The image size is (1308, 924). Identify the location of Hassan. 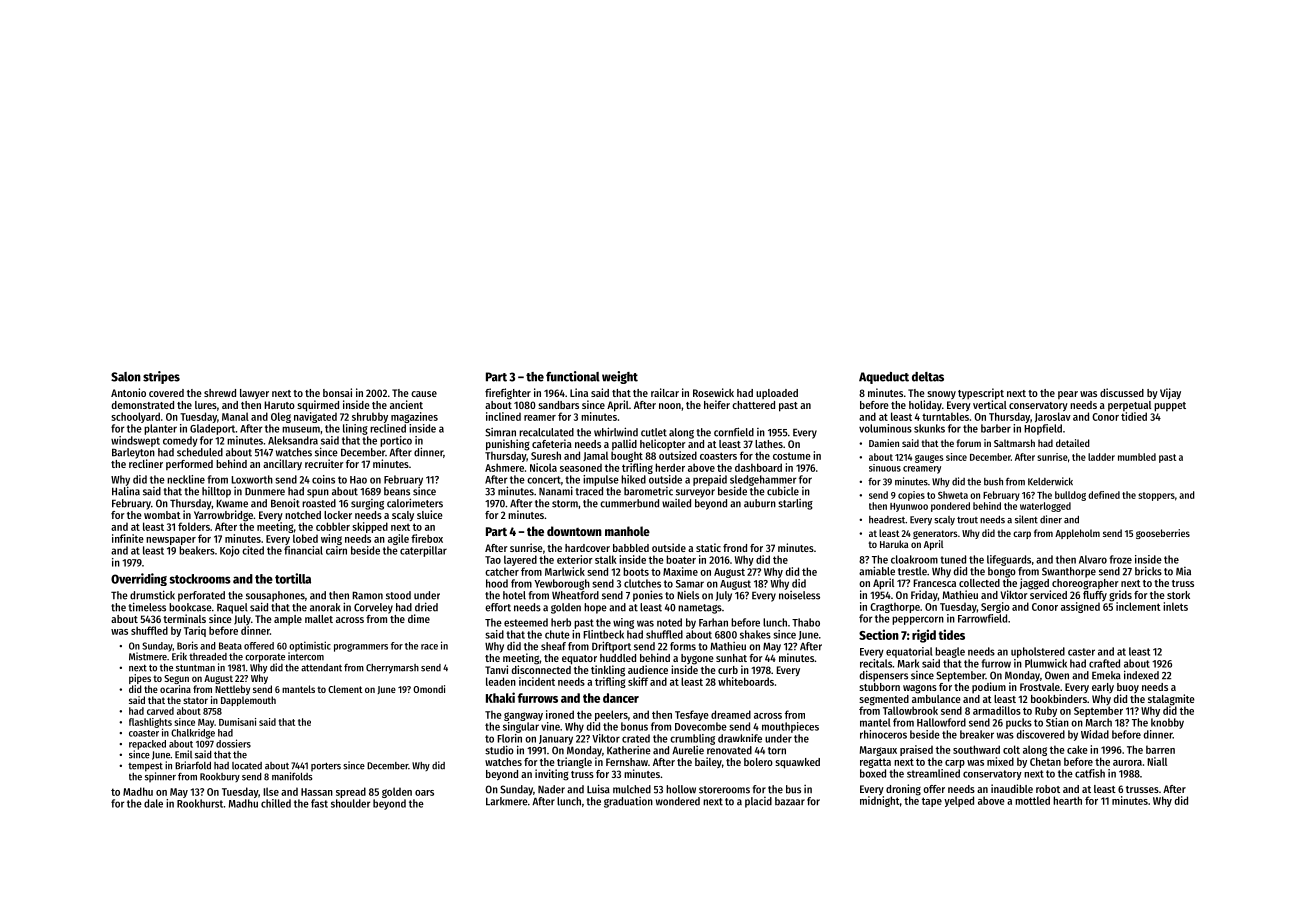
(317, 792).
